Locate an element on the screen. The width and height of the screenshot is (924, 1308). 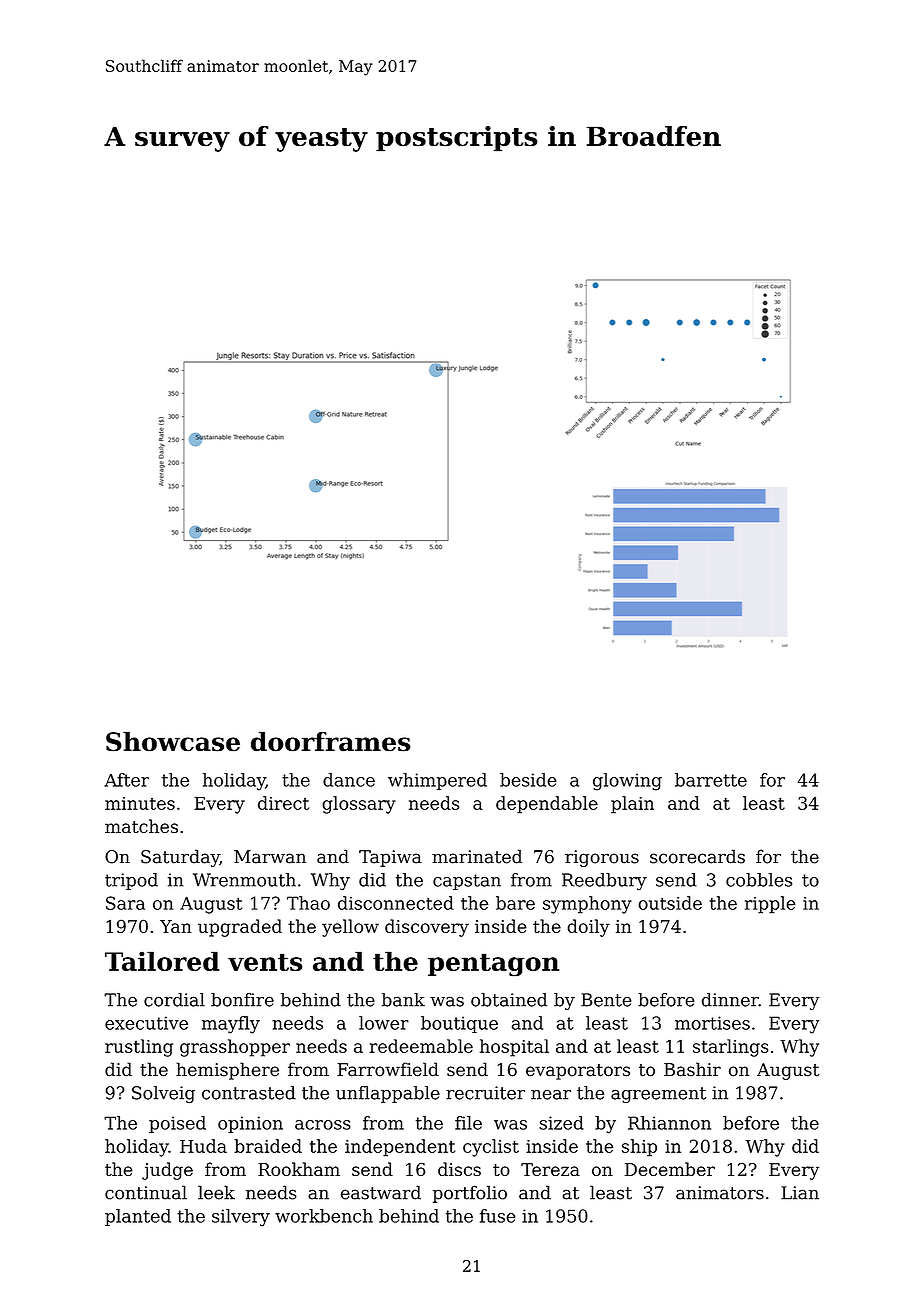
After is located at coordinates (126, 780).
